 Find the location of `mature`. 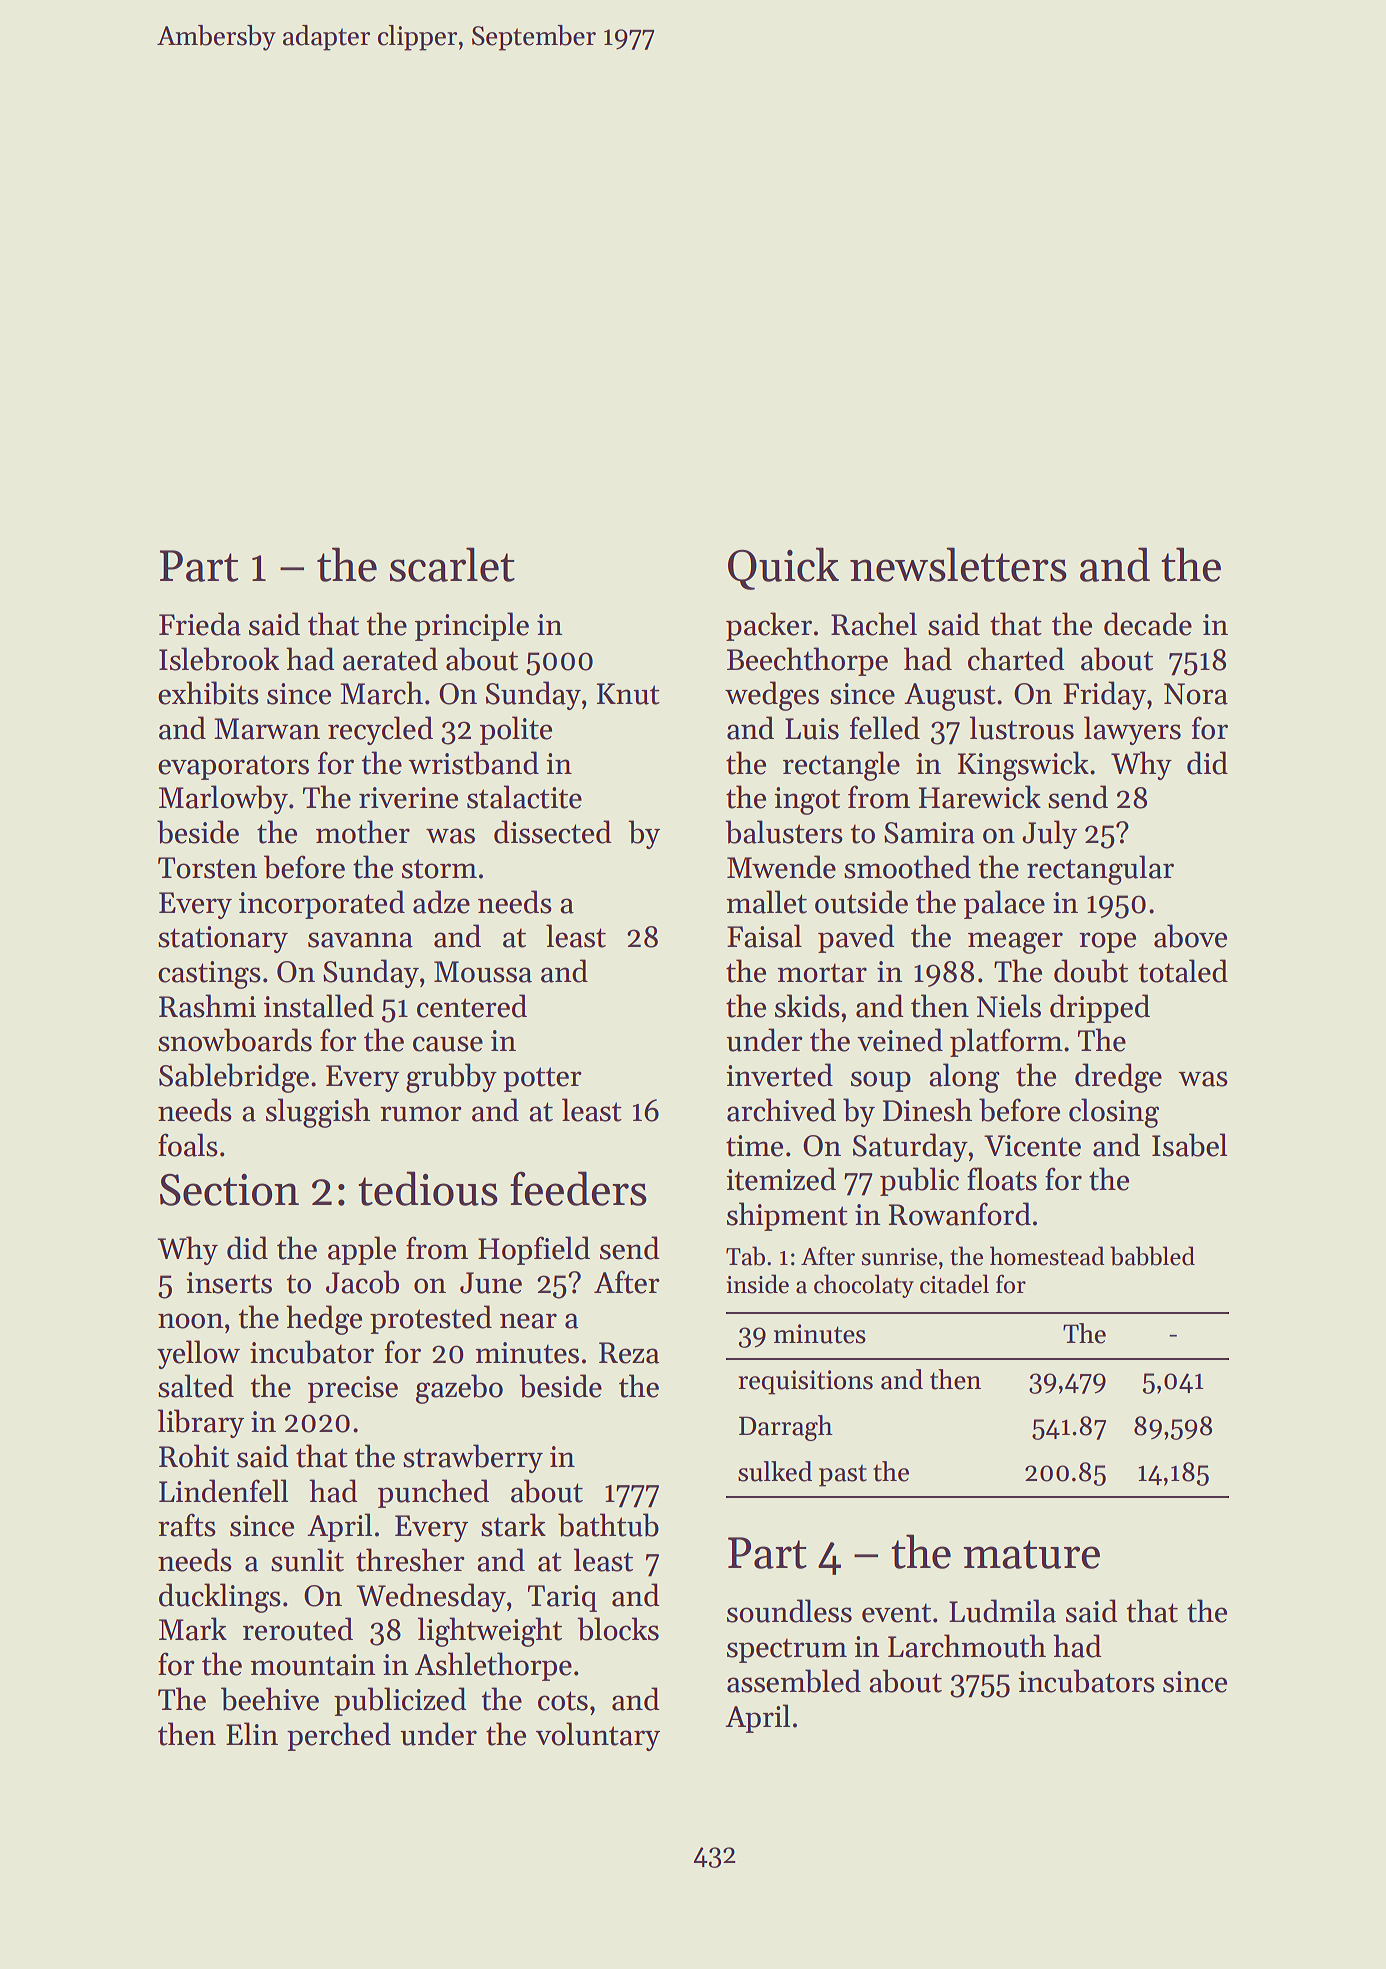

mature is located at coordinates (1031, 1554).
